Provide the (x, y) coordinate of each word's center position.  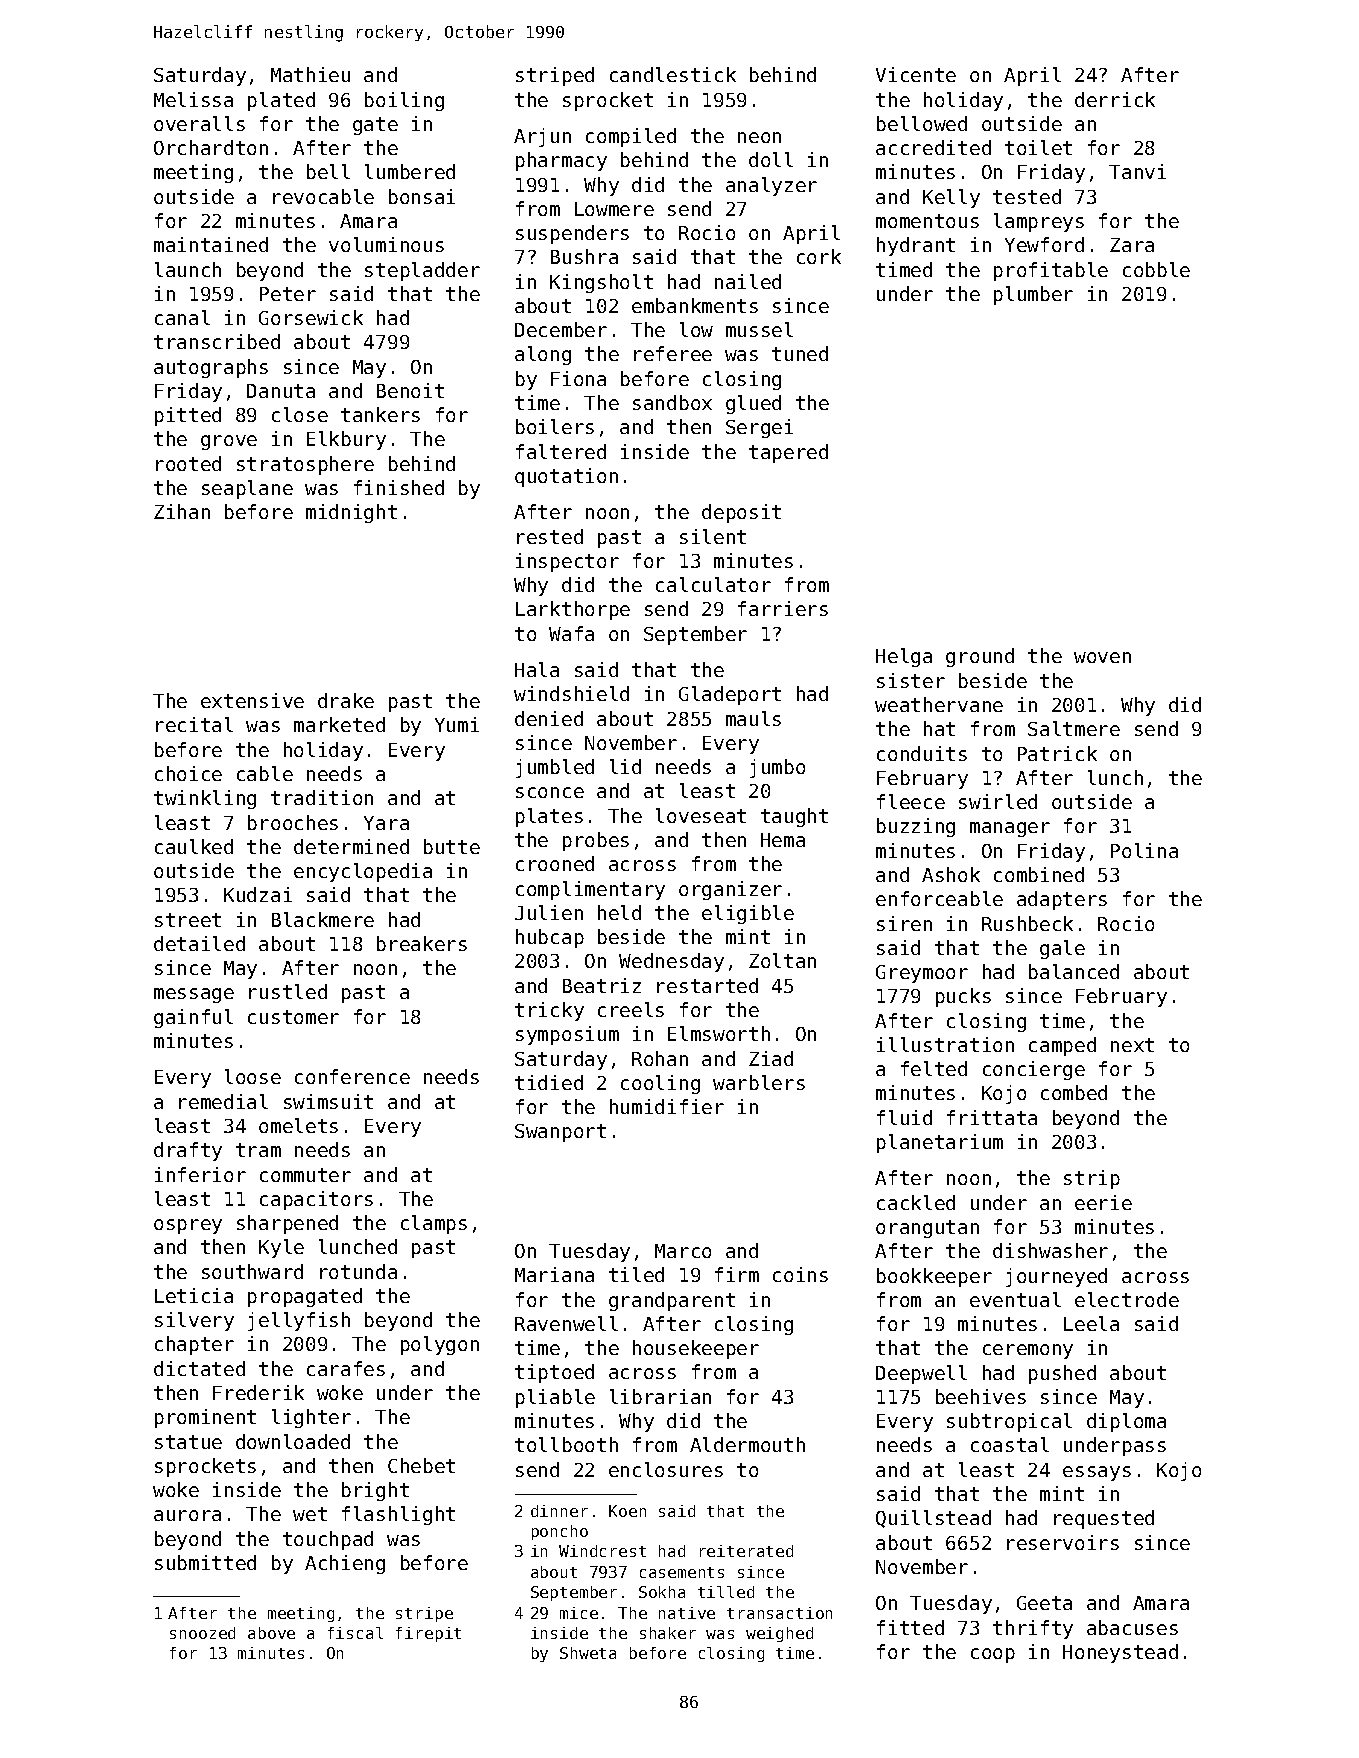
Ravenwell (566, 1323)
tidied (549, 1082)
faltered (561, 451)
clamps (434, 1224)
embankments (695, 305)
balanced (1074, 971)
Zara (1132, 245)
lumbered (410, 171)
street (188, 920)
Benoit (410, 390)
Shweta (588, 1653)
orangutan (927, 1229)
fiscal (355, 1633)
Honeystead (1120, 1653)
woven (1102, 657)
